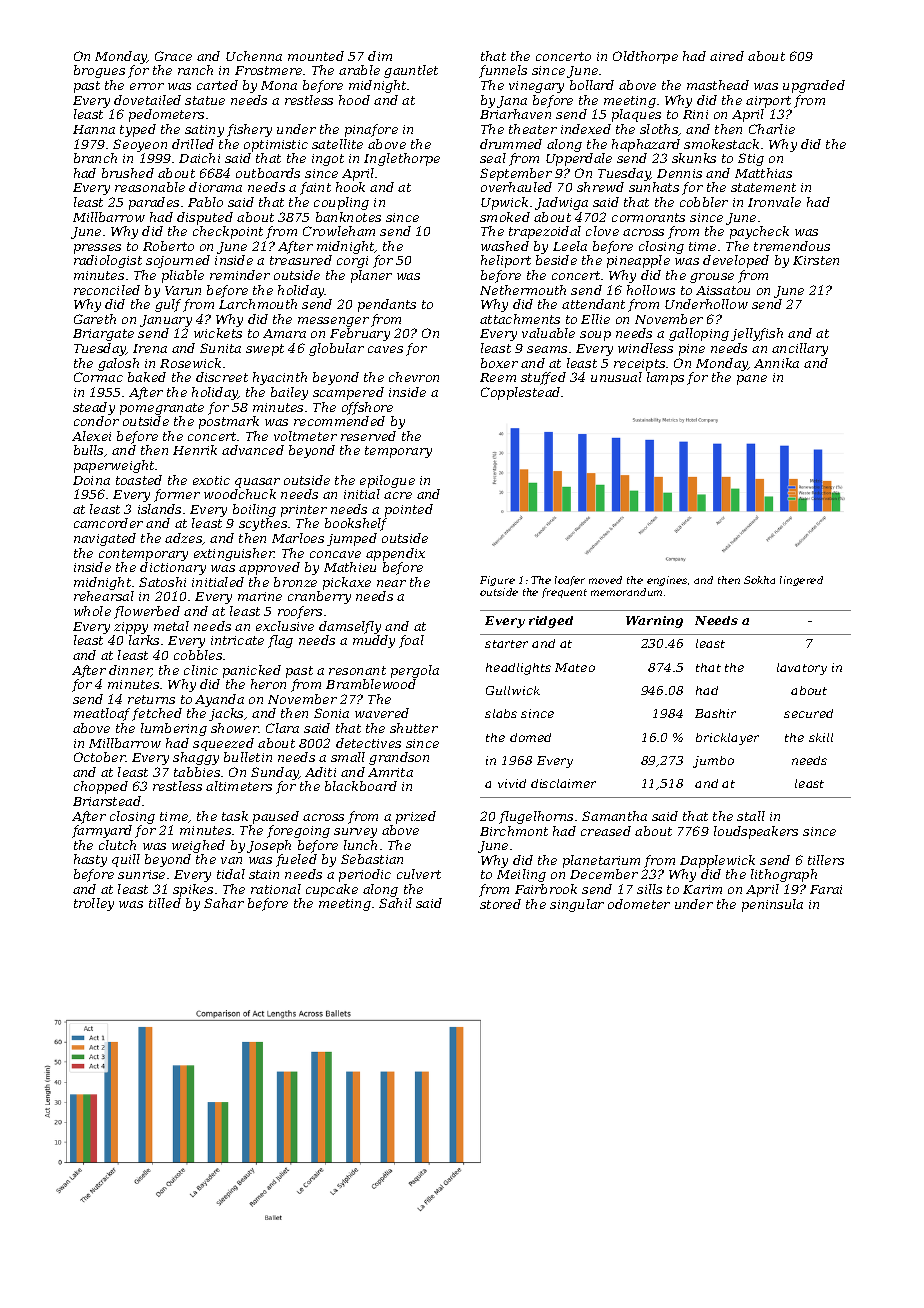  Describe the element at coordinates (217, 85) in the image. I see `carted` at that location.
